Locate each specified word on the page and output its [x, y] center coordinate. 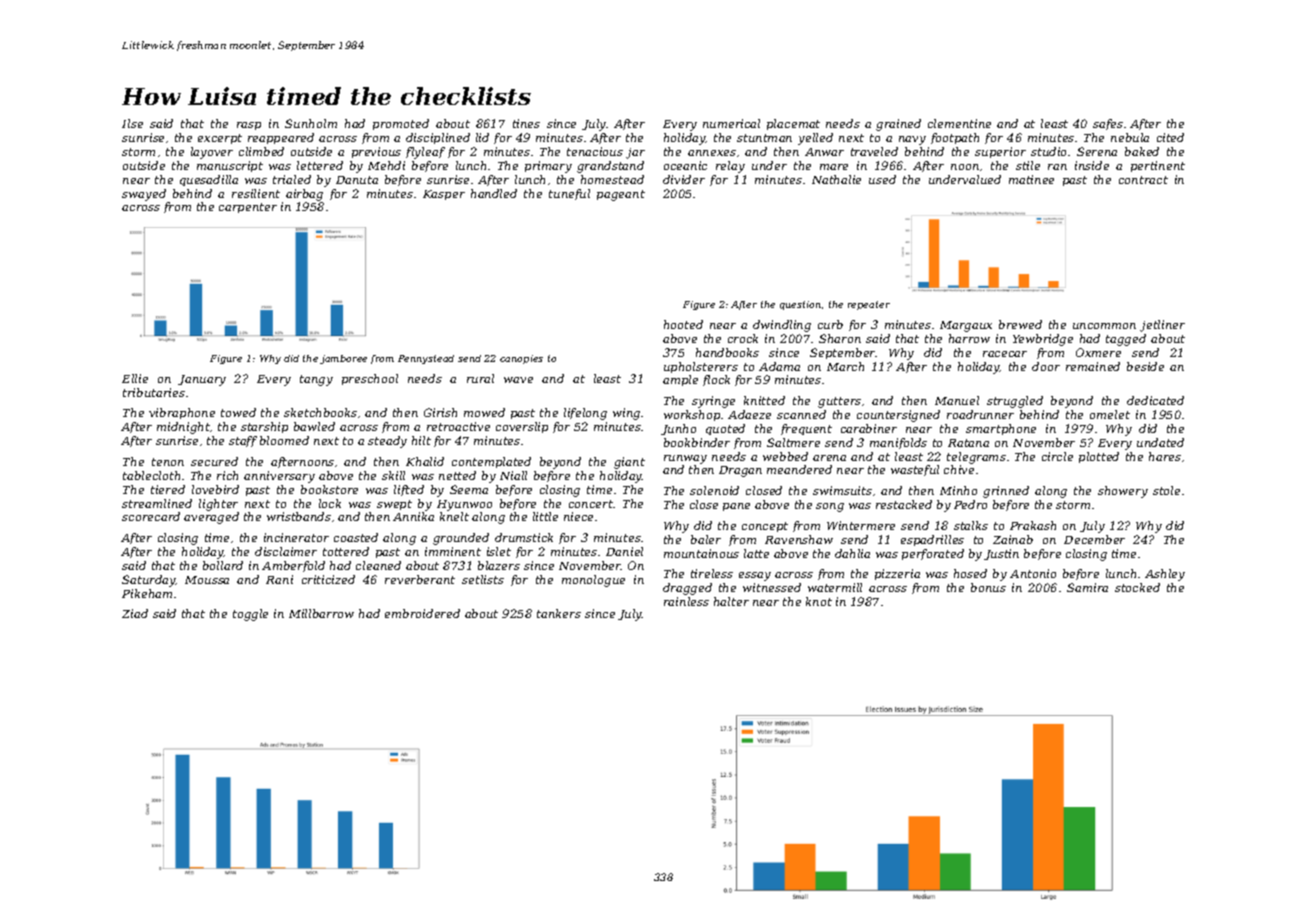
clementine [959, 123]
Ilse [132, 123]
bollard [223, 565]
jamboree [343, 359]
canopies [521, 359]
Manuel [957, 400]
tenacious [595, 151]
